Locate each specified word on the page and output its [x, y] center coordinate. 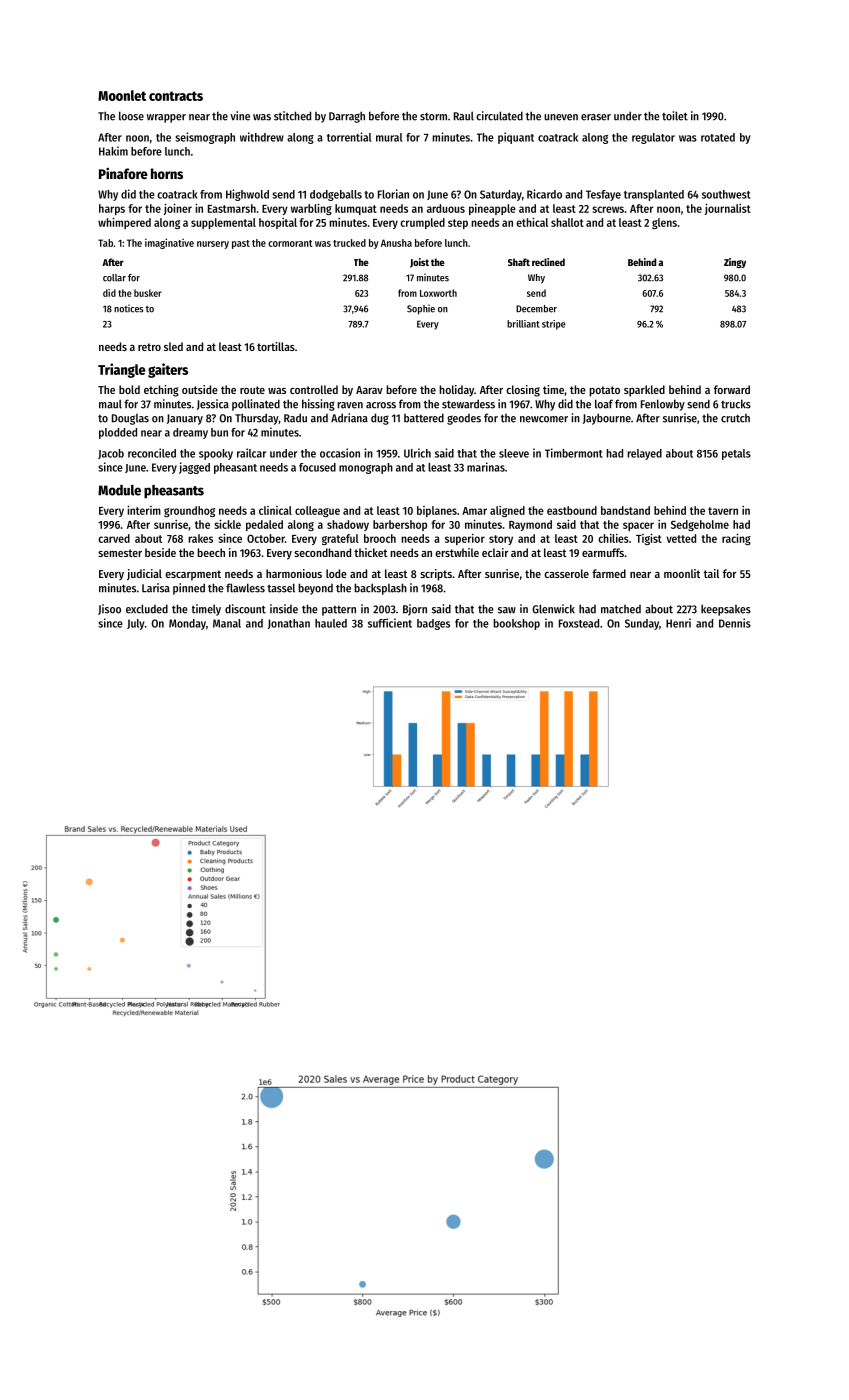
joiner [178, 209]
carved [114, 538]
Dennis [735, 623]
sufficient [390, 623]
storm [433, 117]
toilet [675, 116]
